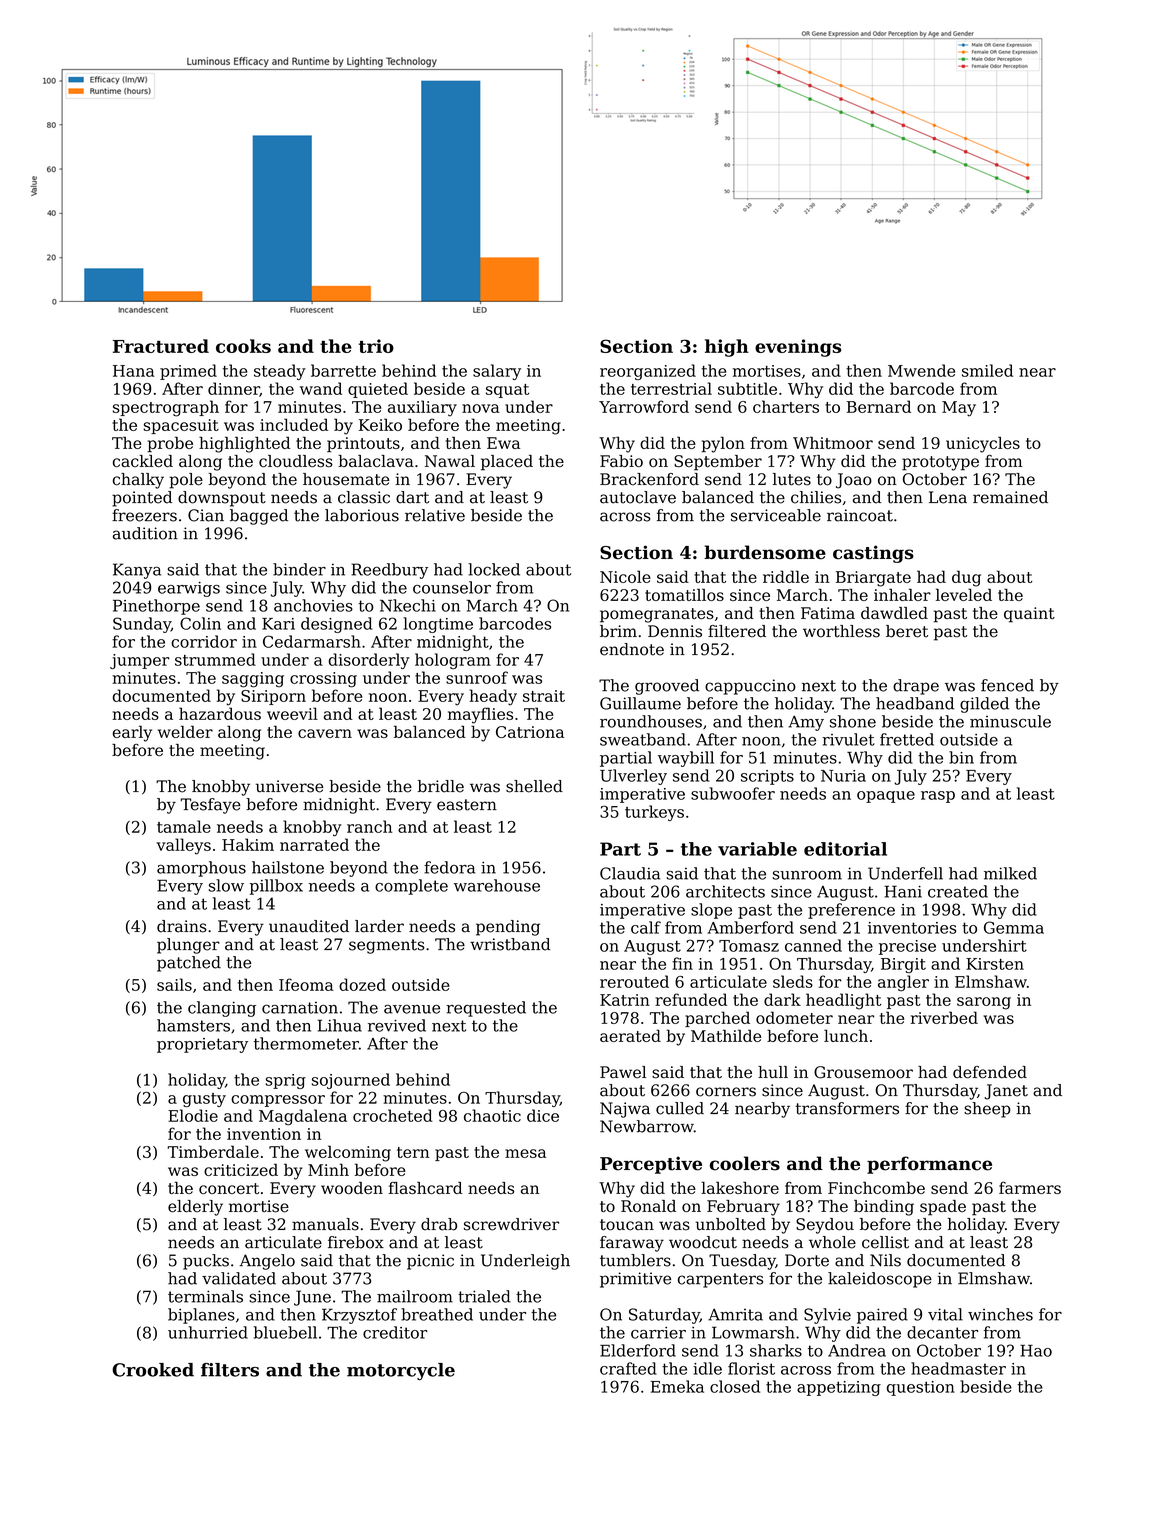 Image resolution: width=1175 pixels, height=1521 pixels. Describe the element at coordinates (987, 370) in the screenshot. I see `smiled` at that location.
